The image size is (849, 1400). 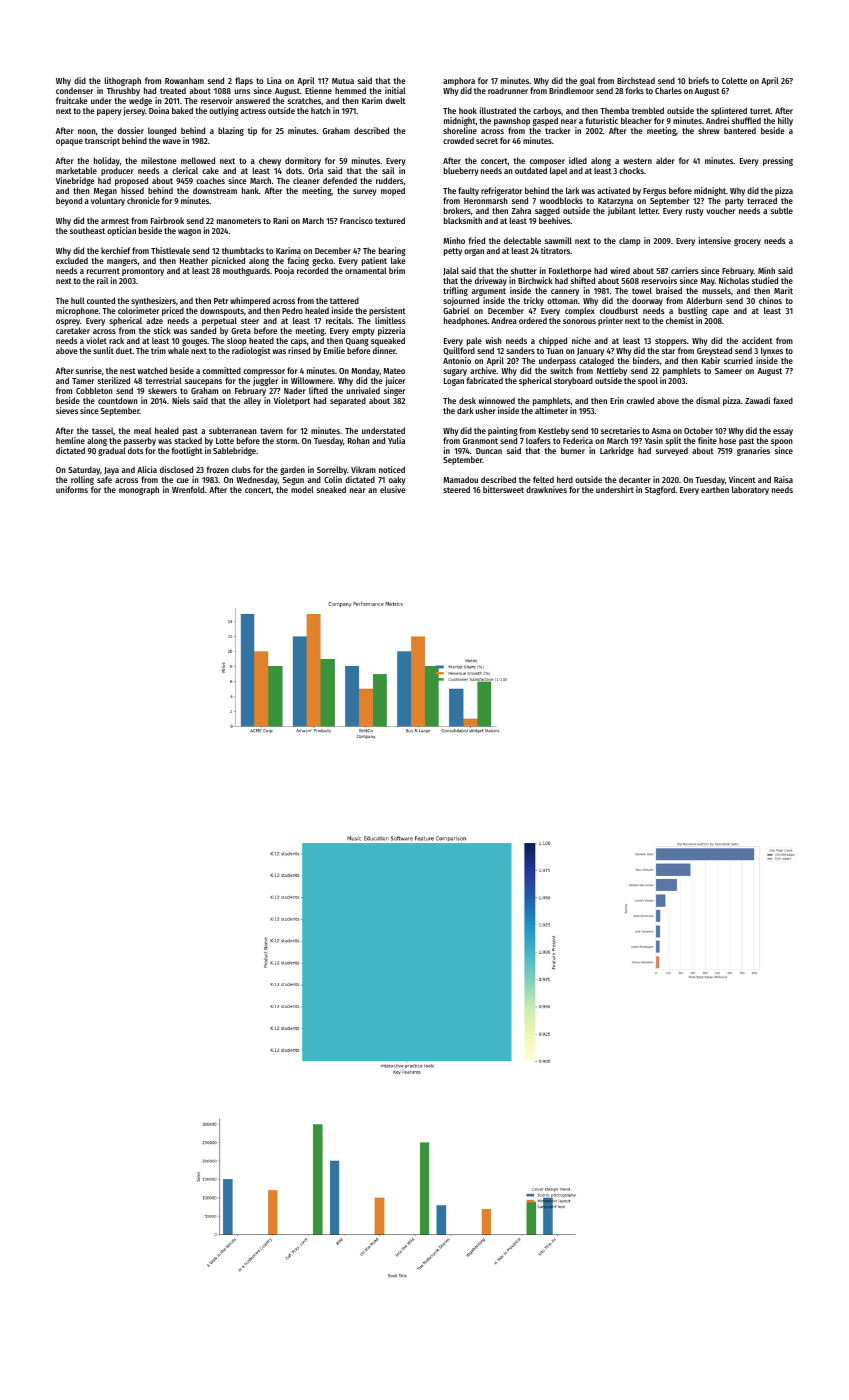 I want to click on sail, so click(x=388, y=170).
